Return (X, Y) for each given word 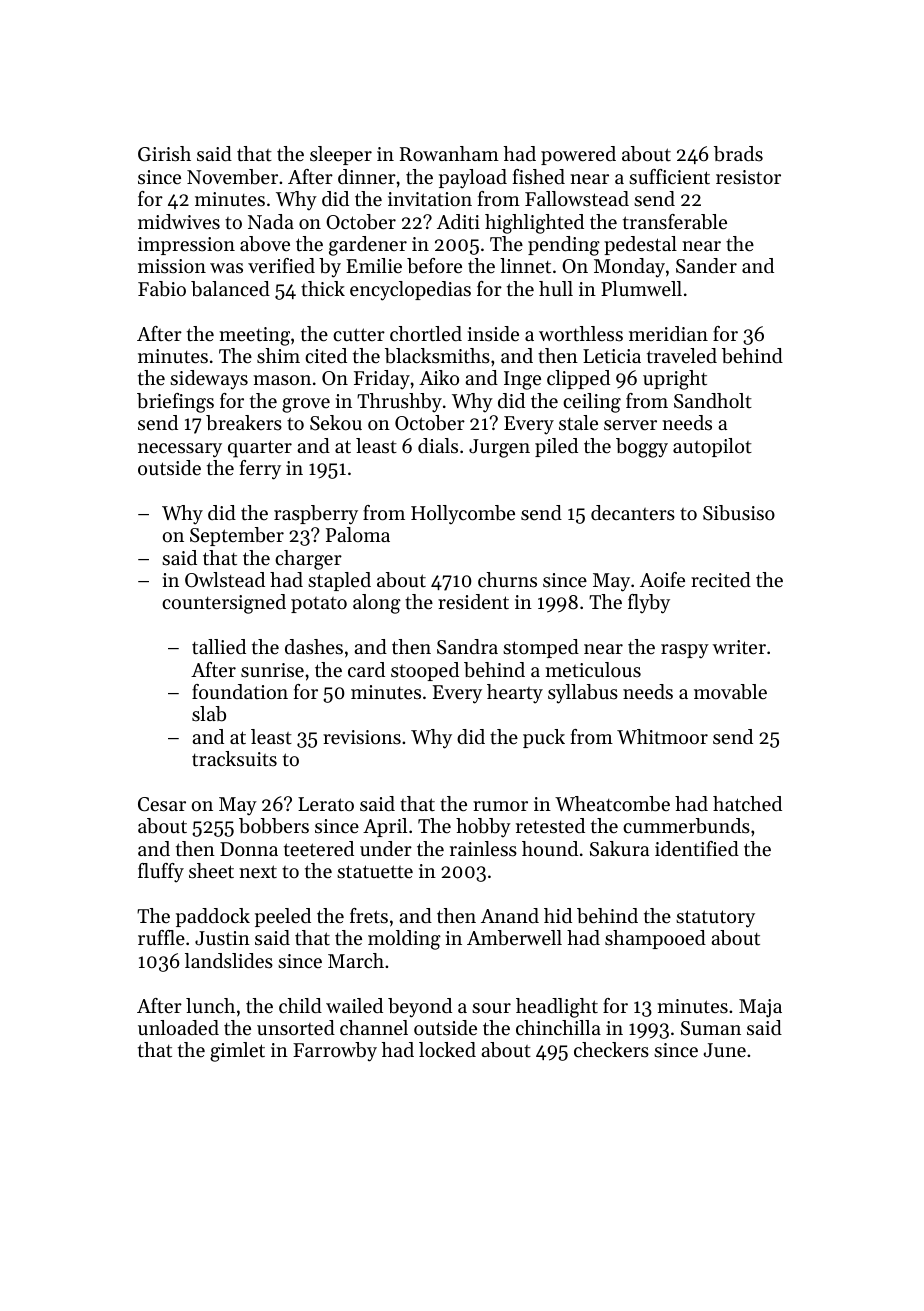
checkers (611, 1050)
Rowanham (449, 153)
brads (738, 154)
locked (447, 1050)
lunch (210, 1005)
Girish (164, 154)
